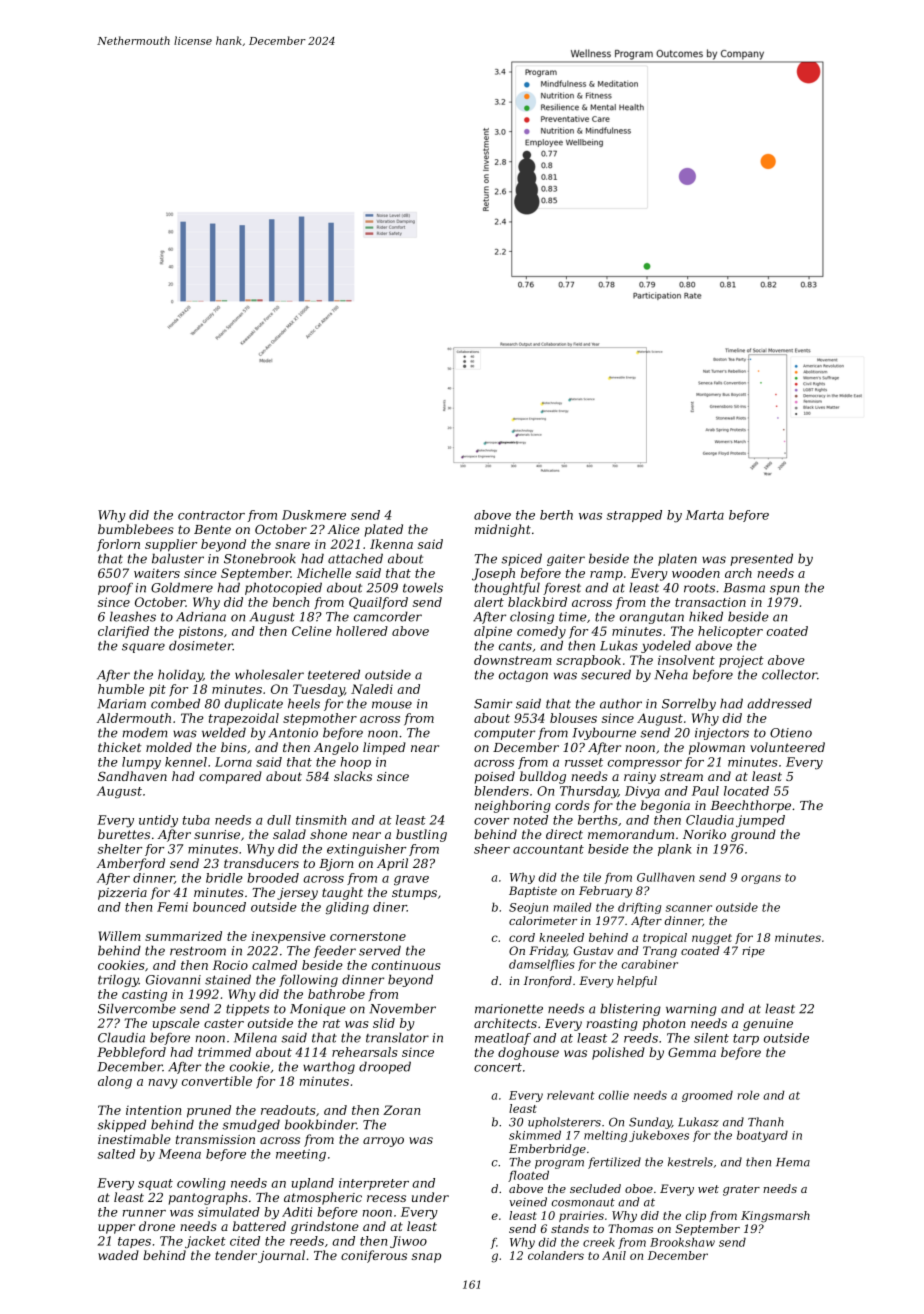 The image size is (924, 1314). Describe the element at coordinates (136, 529) in the screenshot. I see `bumblebees` at that location.
